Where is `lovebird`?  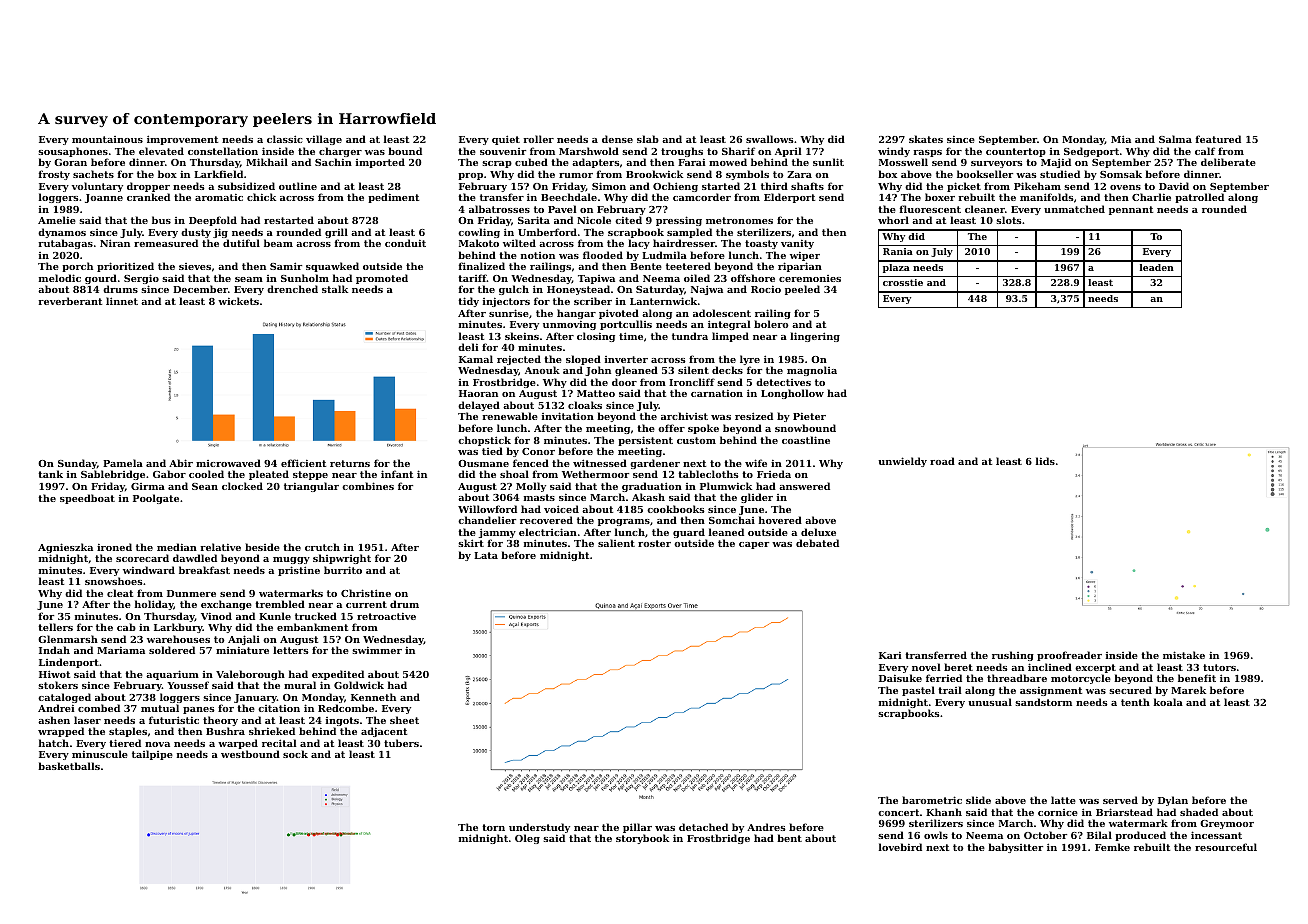
lovebird is located at coordinates (900, 847).
